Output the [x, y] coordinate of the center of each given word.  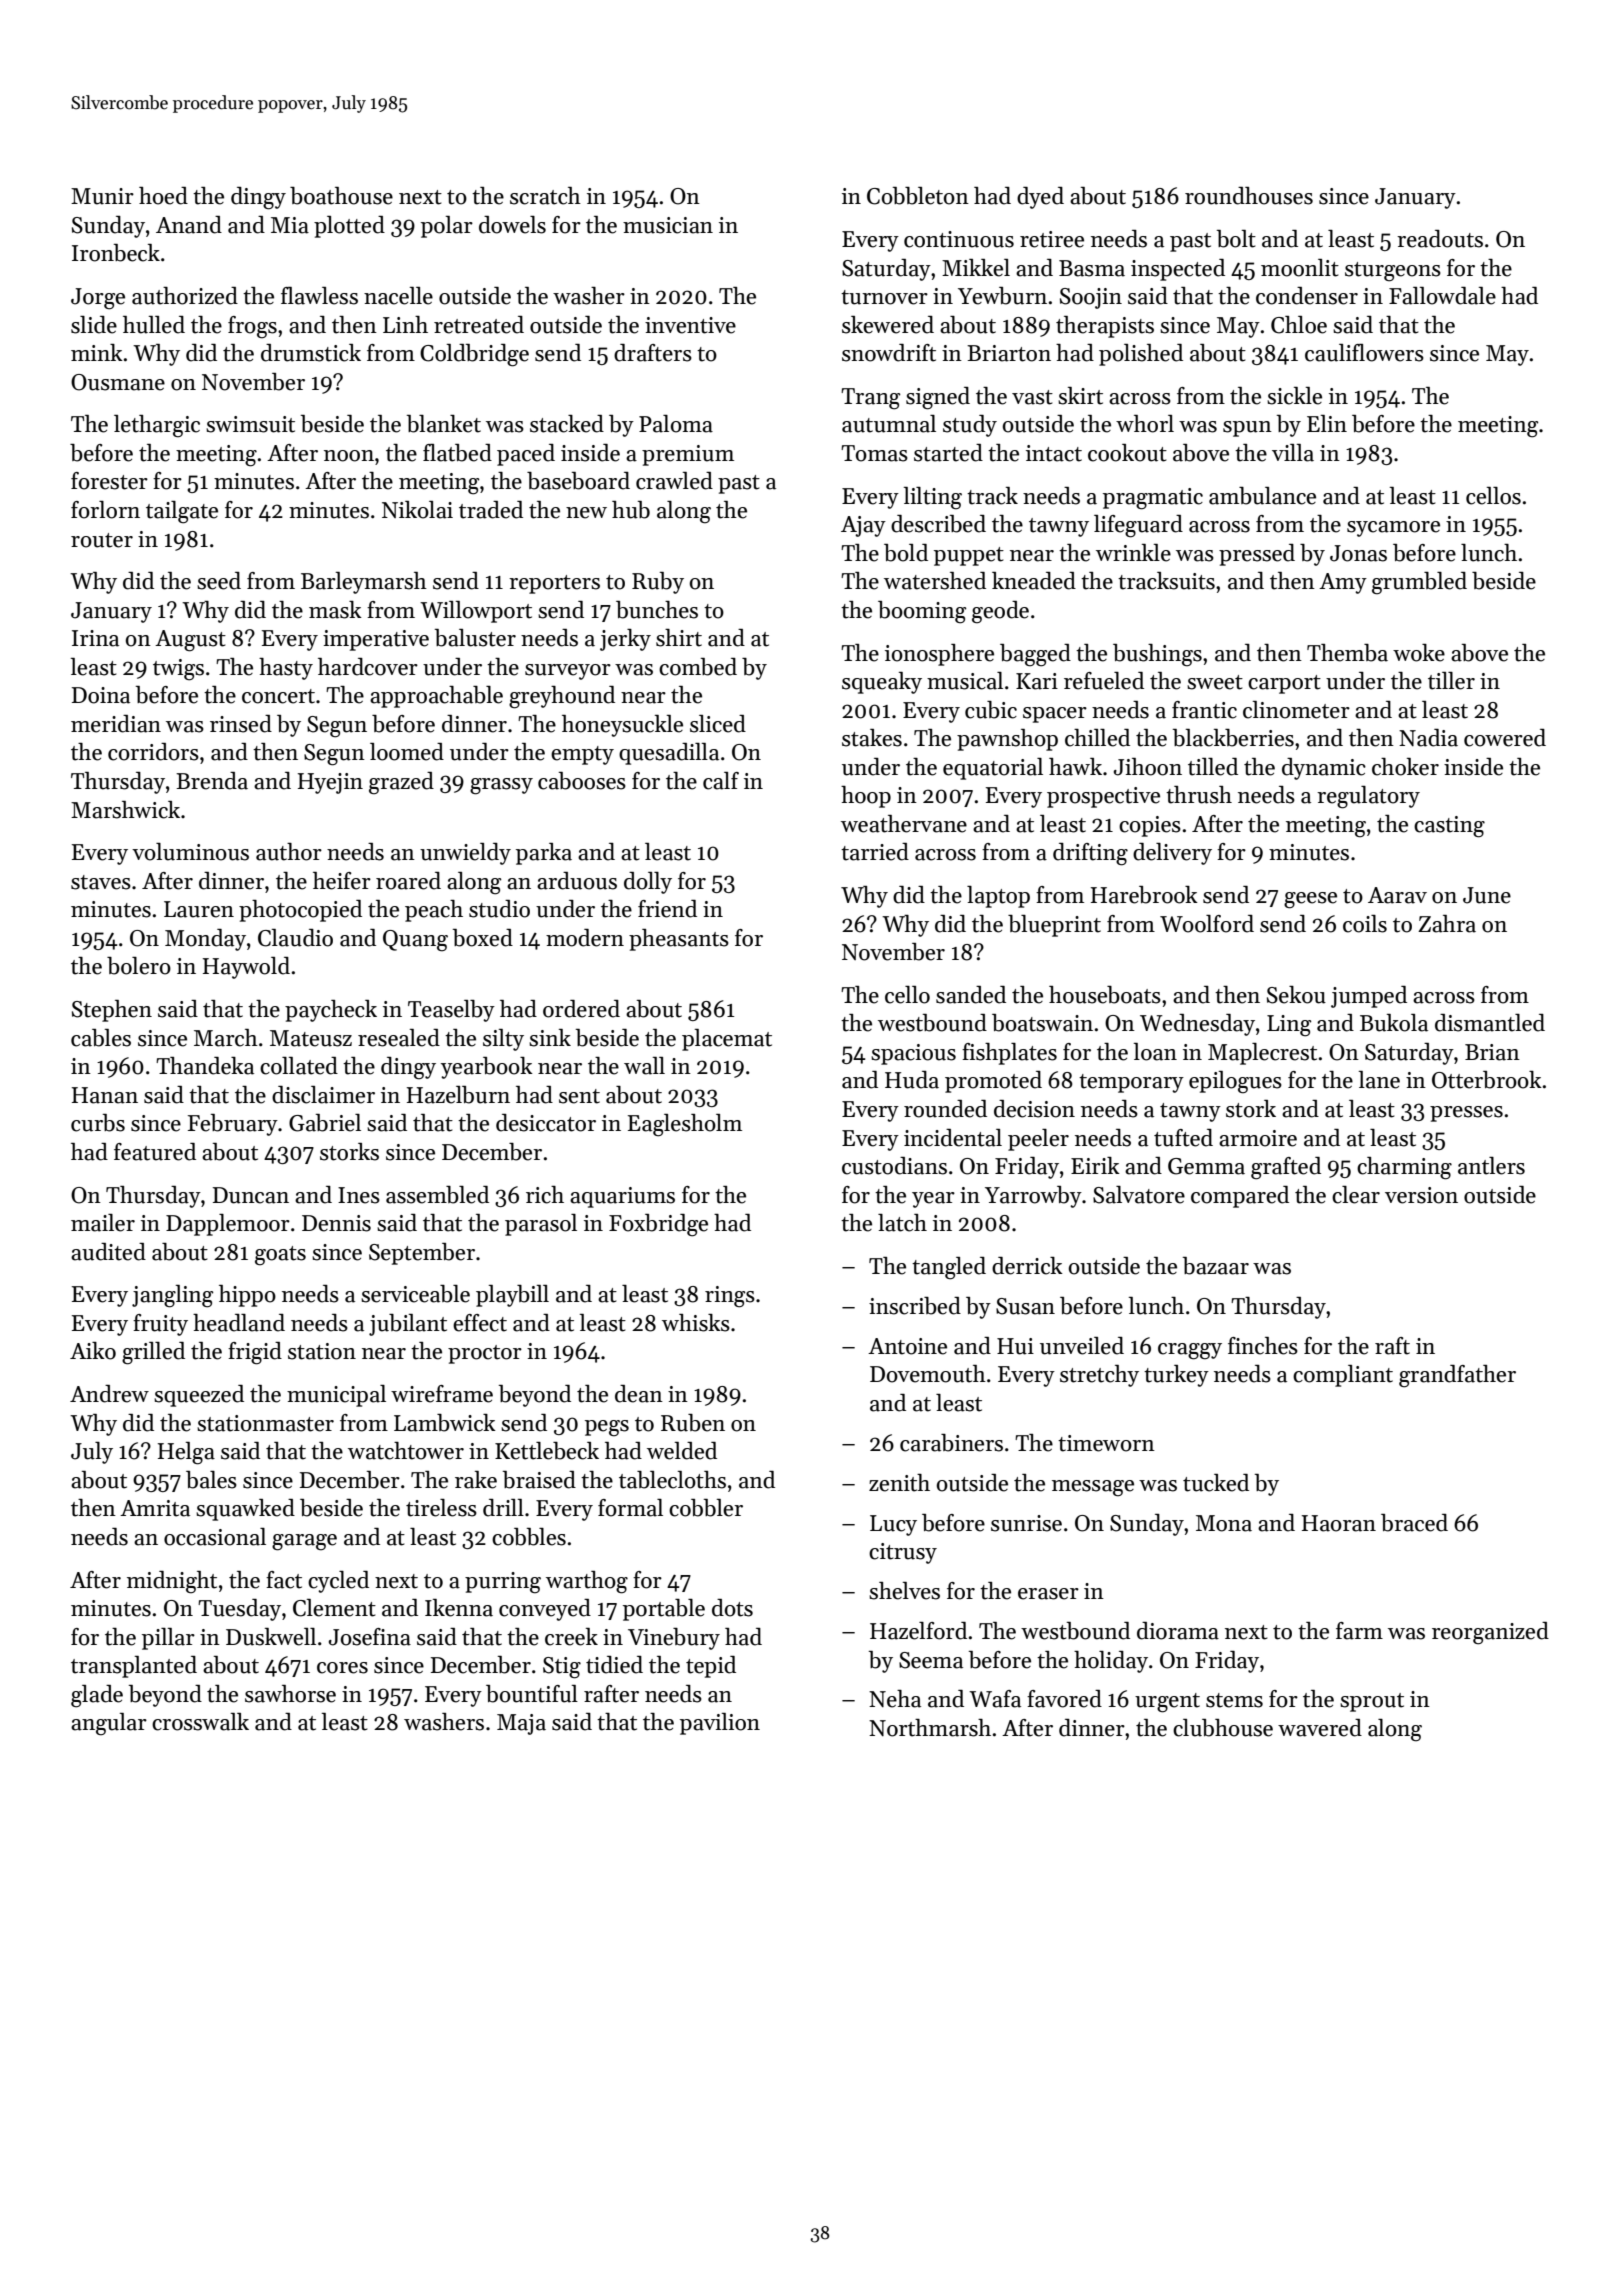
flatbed [457, 453]
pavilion [720, 1724]
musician [668, 225]
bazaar [1216, 1266]
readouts [1440, 239]
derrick [1027, 1266]
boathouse [341, 196]
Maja [521, 1724]
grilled [153, 1353]
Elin [1327, 423]
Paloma [676, 424]
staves [101, 882]
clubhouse [1223, 1728]
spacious [913, 1054]
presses [1466, 1114]
